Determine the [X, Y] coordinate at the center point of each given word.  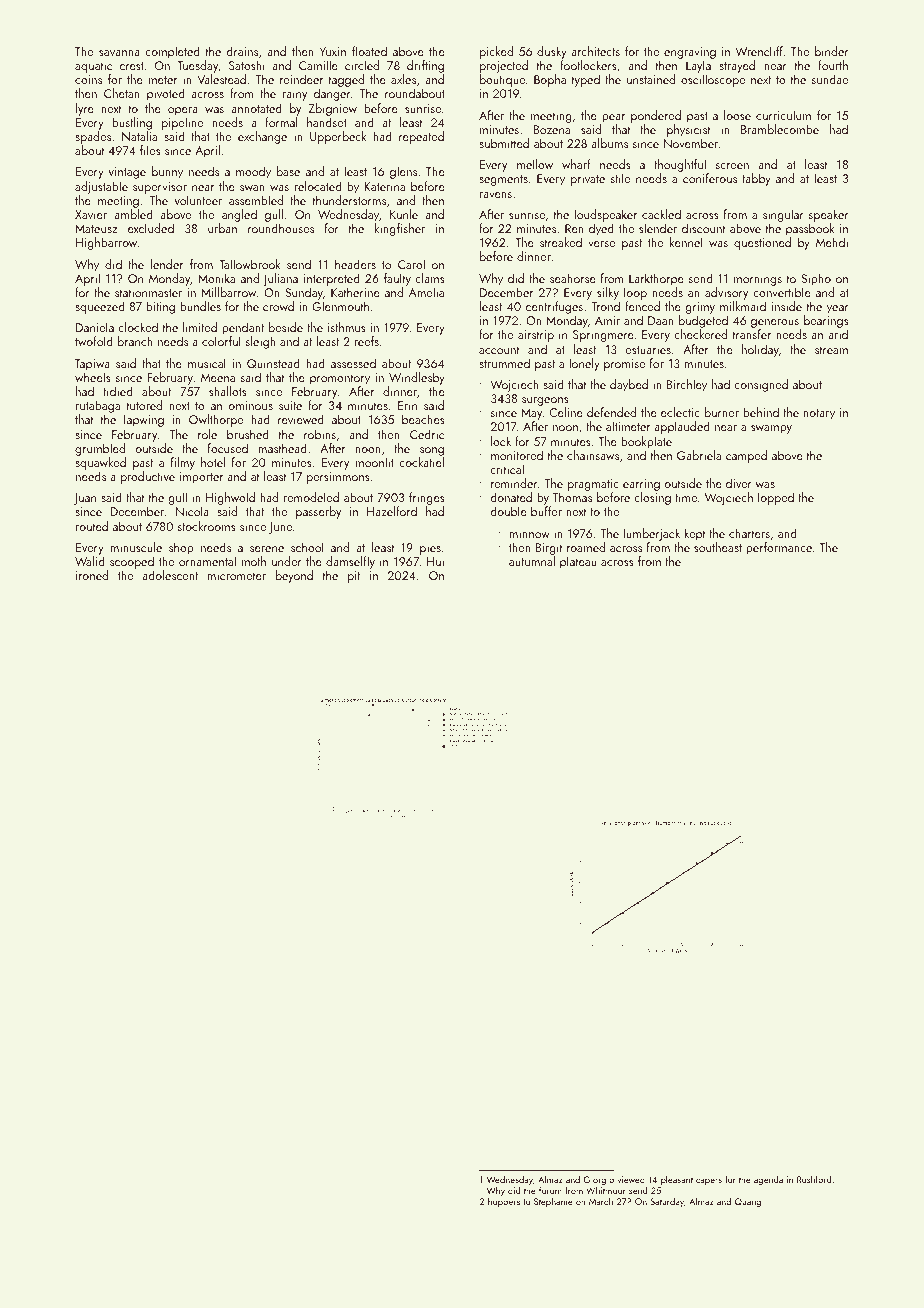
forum [550, 1190]
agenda [768, 1180]
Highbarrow [106, 243]
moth [254, 561]
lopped [776, 498]
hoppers [504, 1202]
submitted [504, 143]
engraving [690, 53]
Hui [435, 561]
